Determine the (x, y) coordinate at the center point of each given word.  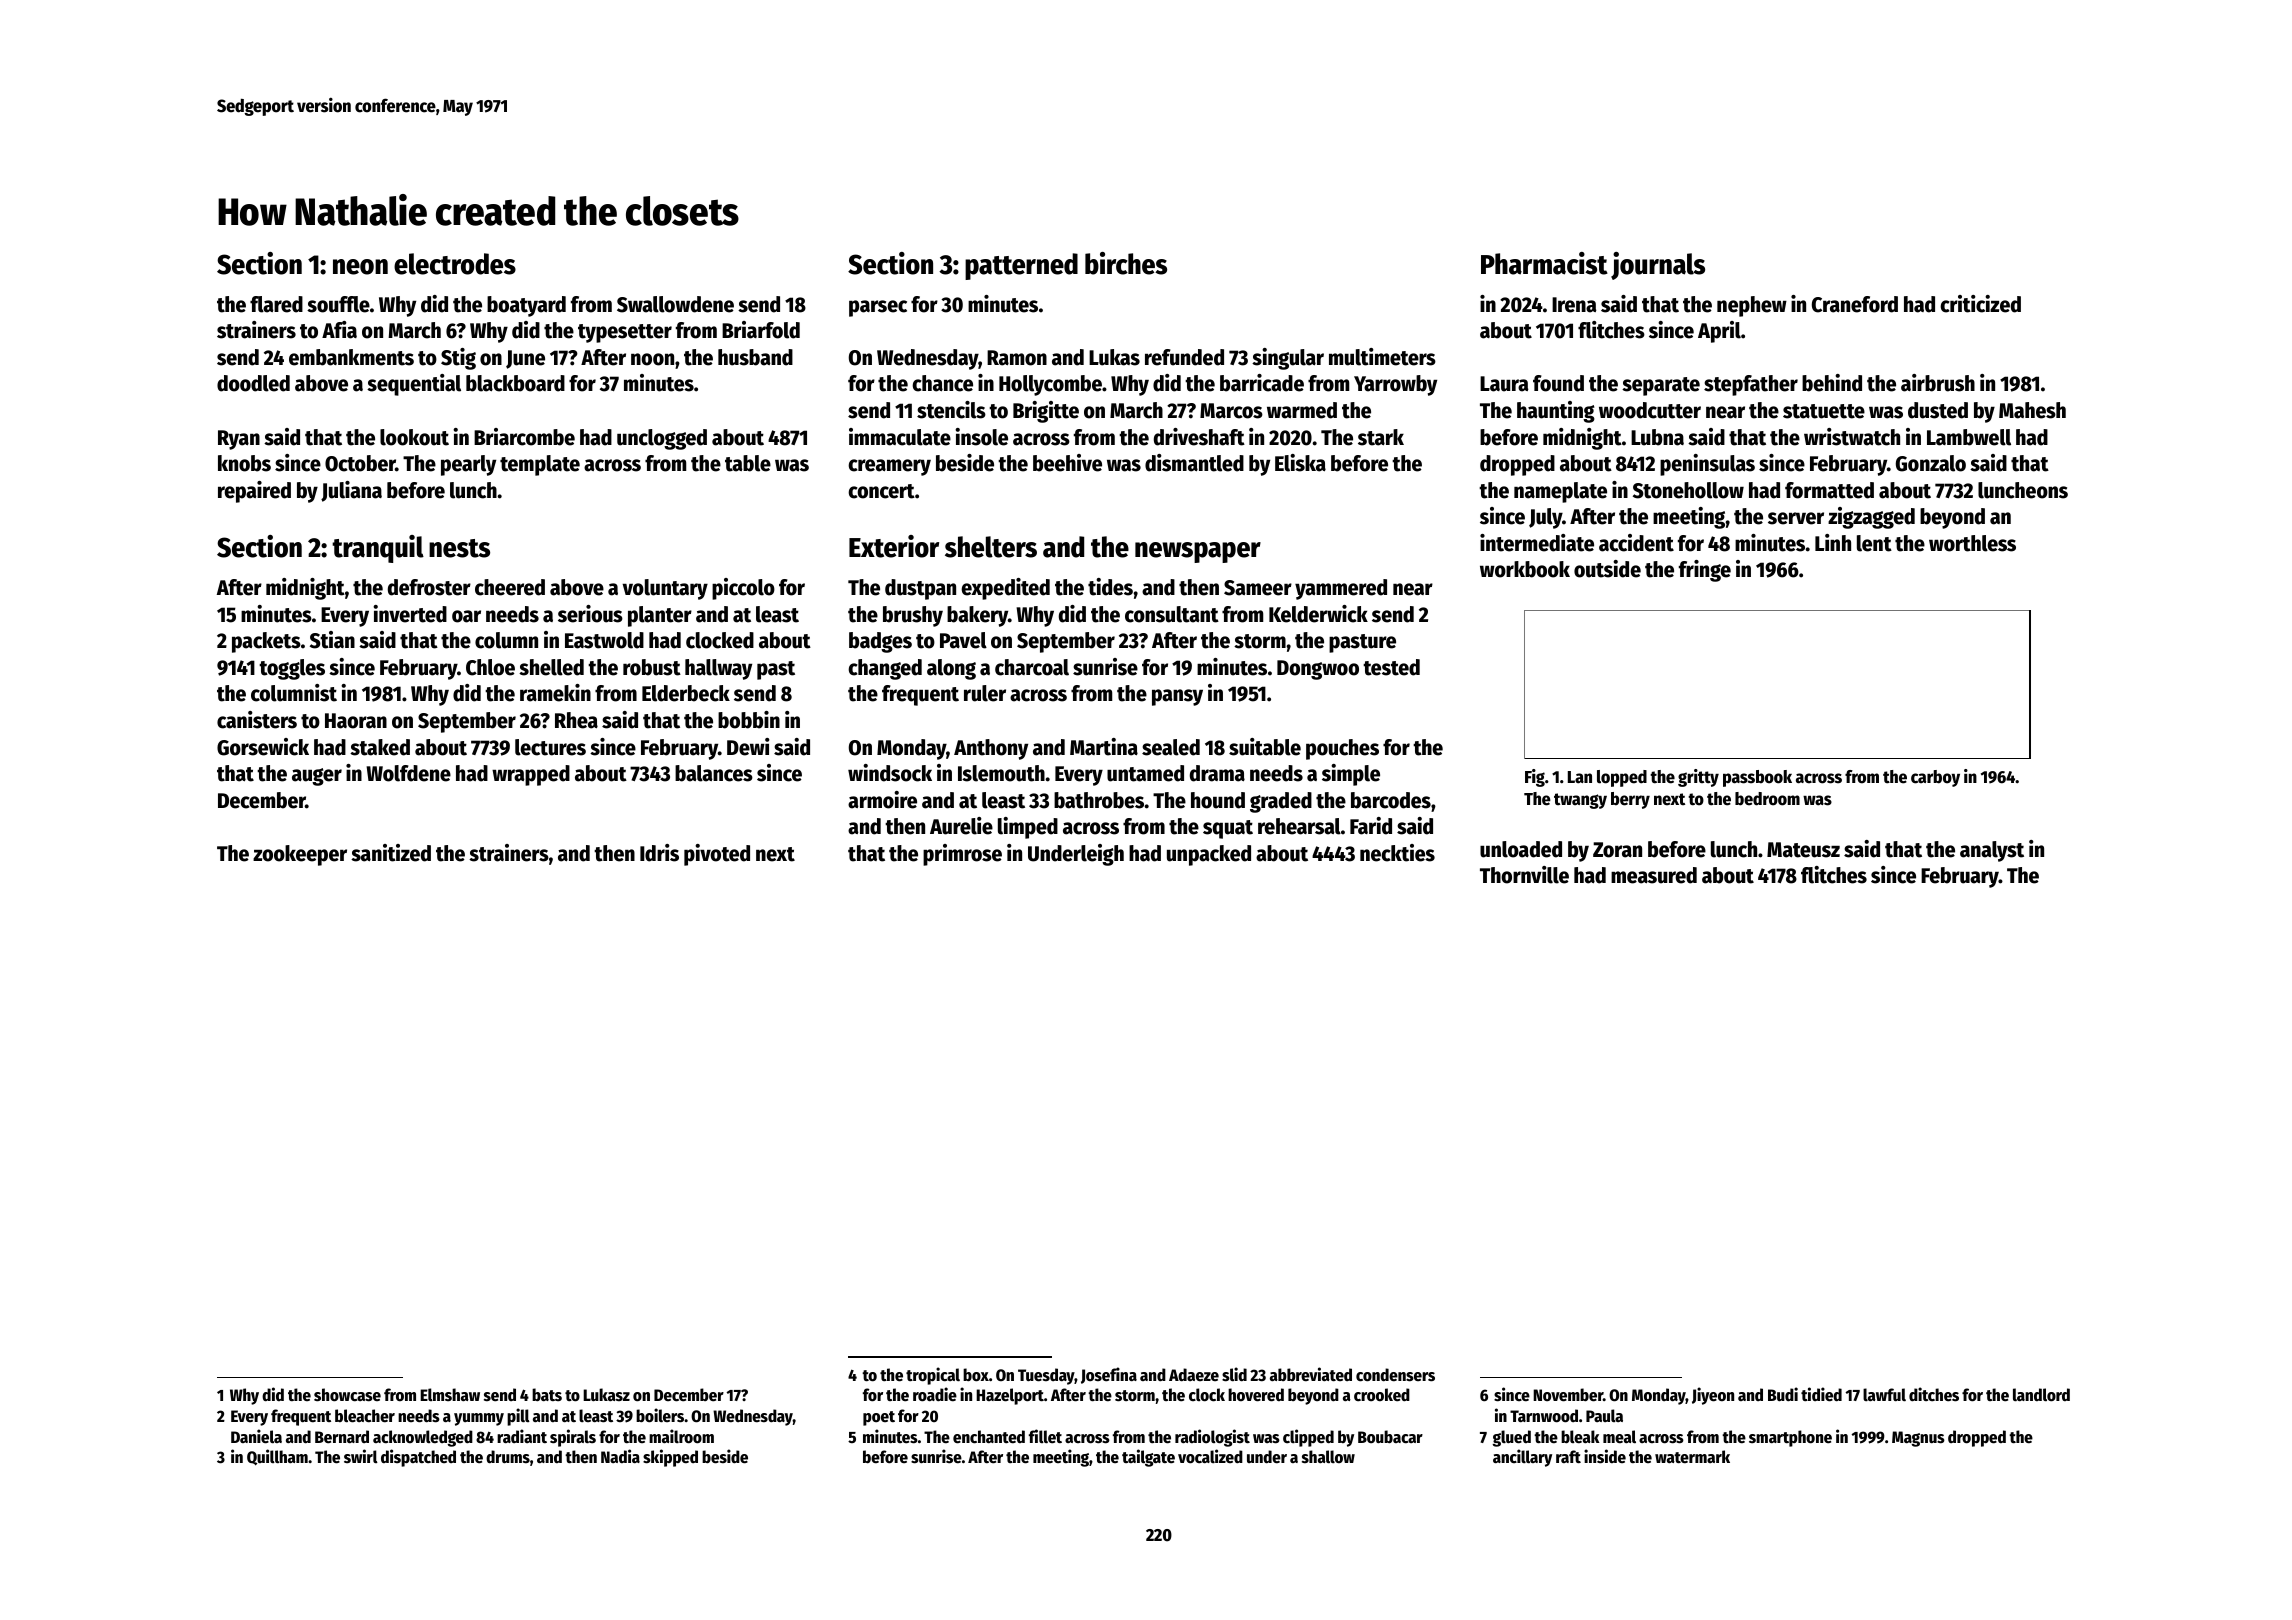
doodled (253, 383)
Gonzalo (1931, 463)
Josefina (1109, 1375)
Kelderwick (1318, 614)
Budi (1783, 1394)
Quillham (277, 1457)
